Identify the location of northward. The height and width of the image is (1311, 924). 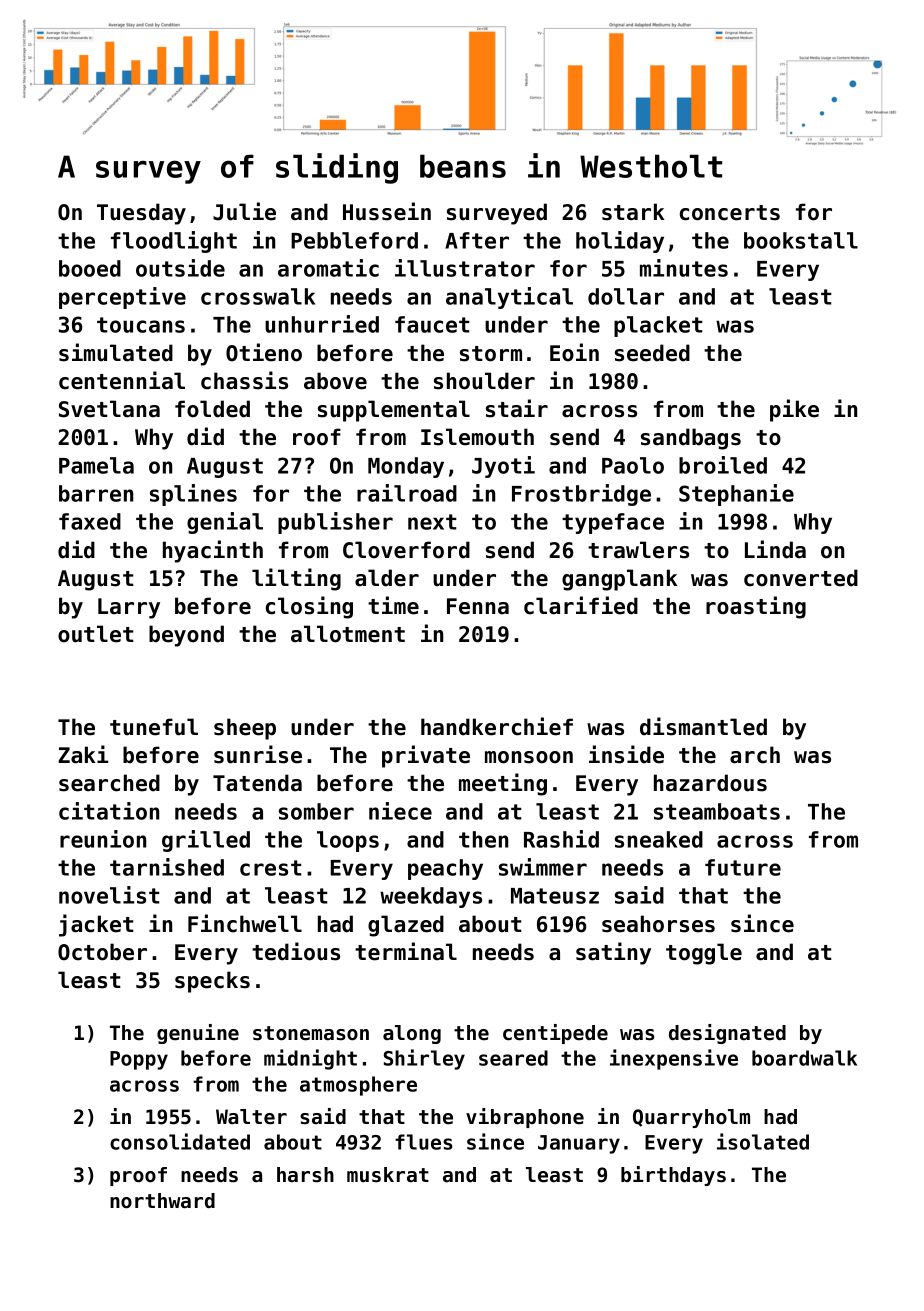
(162, 1201).
